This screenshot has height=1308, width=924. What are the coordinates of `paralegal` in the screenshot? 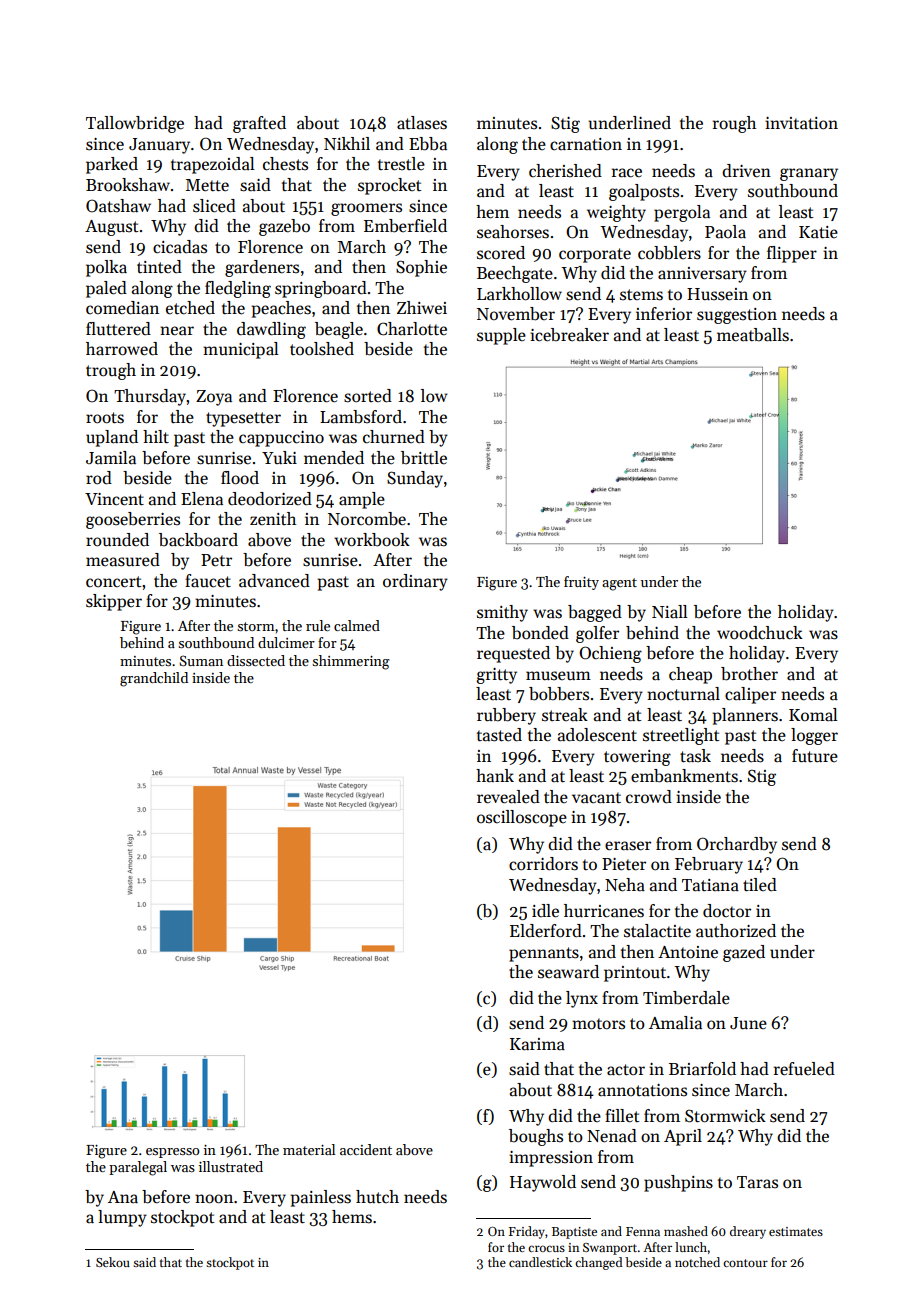 It's located at (138, 1168).
